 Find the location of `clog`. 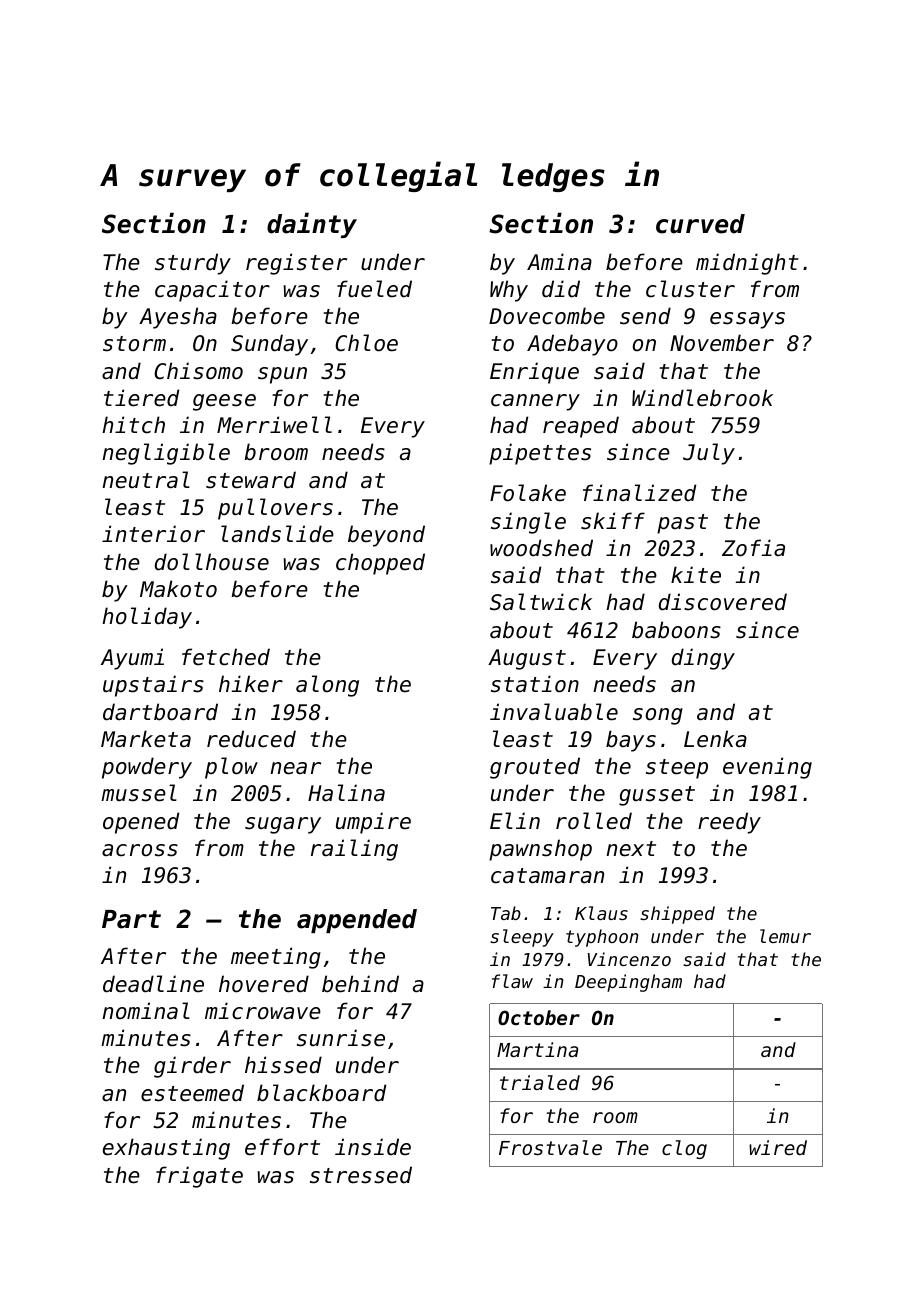

clog is located at coordinates (684, 1149).
